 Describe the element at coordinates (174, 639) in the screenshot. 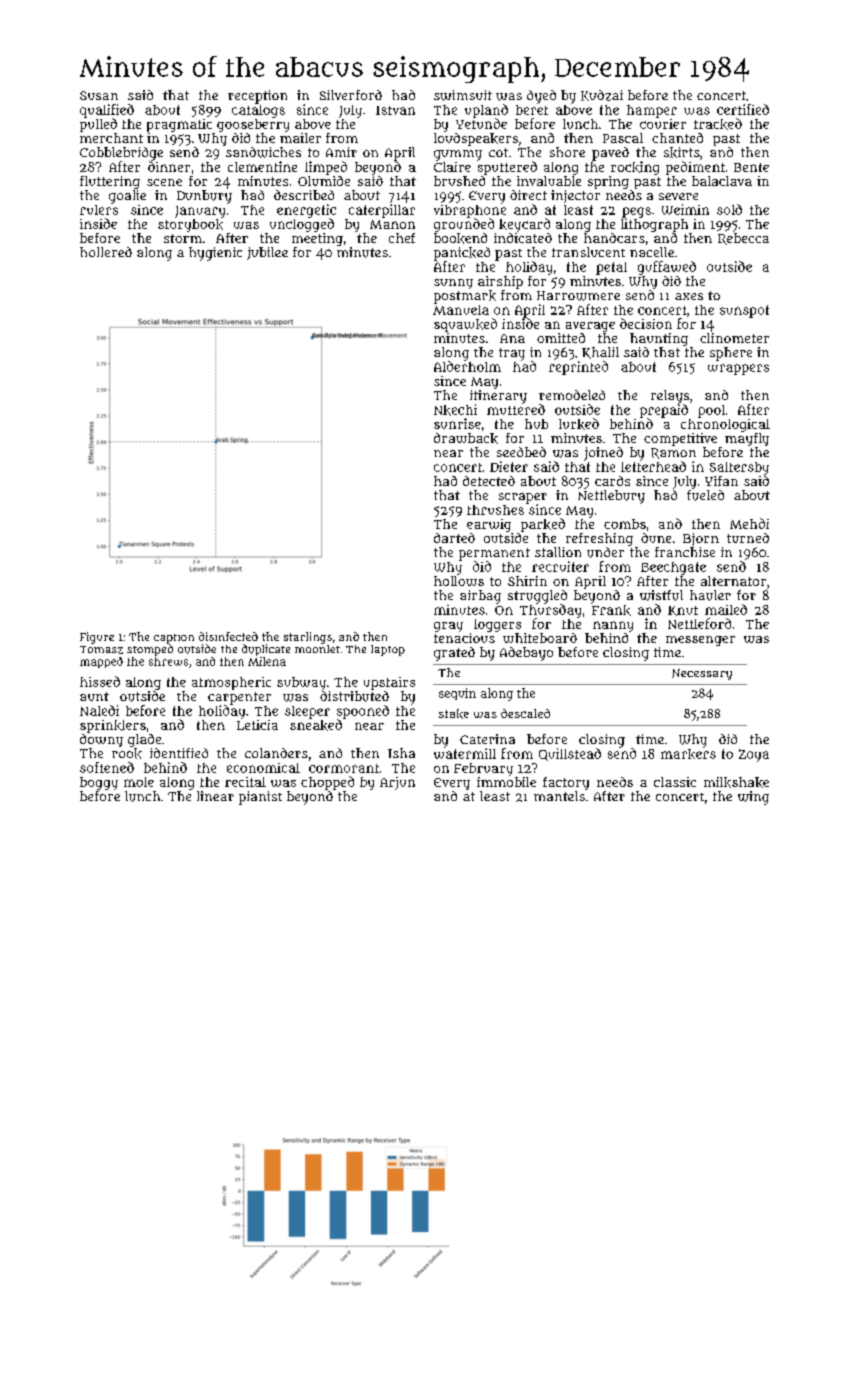

I see `caption` at that location.
